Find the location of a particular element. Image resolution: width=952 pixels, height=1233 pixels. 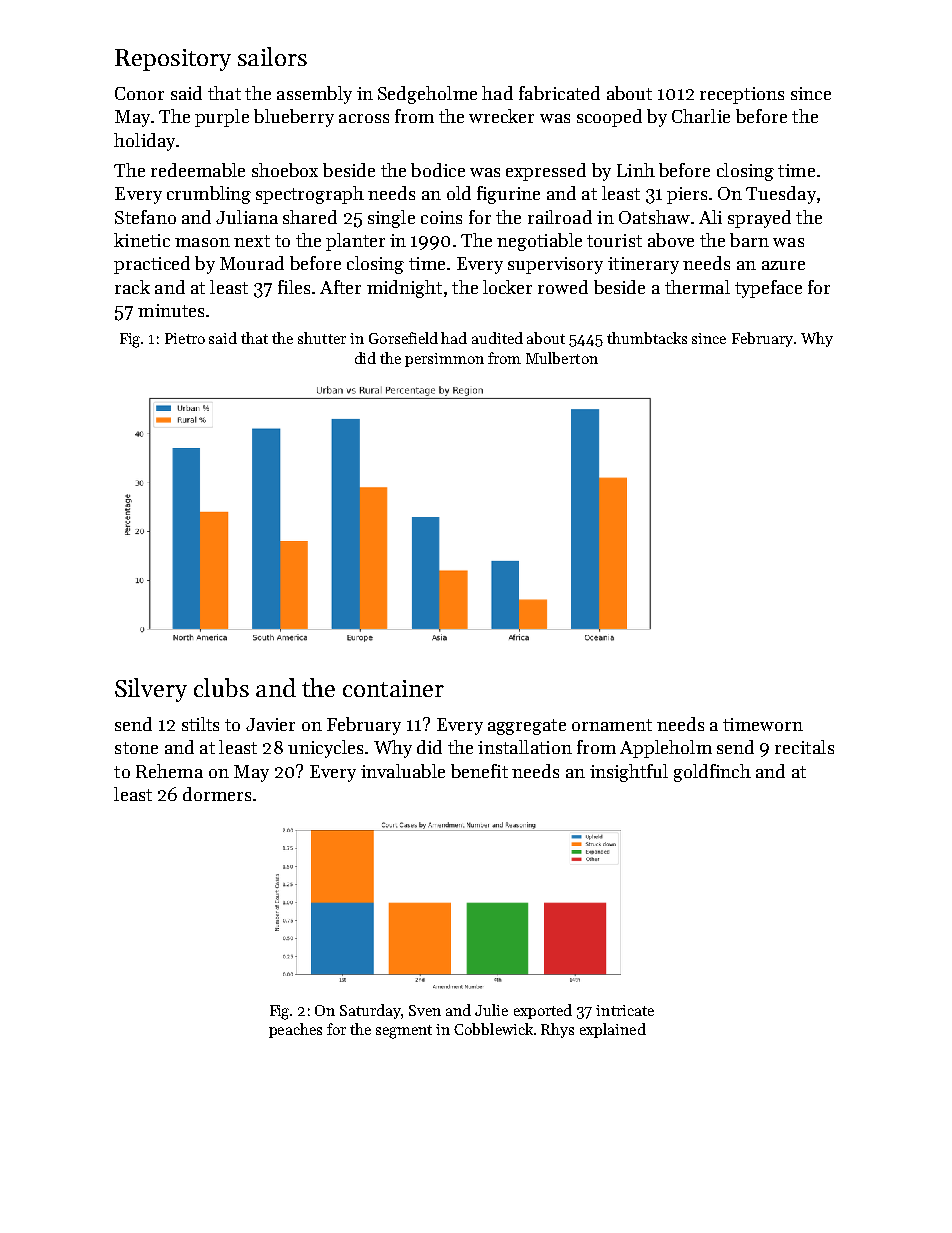

container is located at coordinates (393, 688).
